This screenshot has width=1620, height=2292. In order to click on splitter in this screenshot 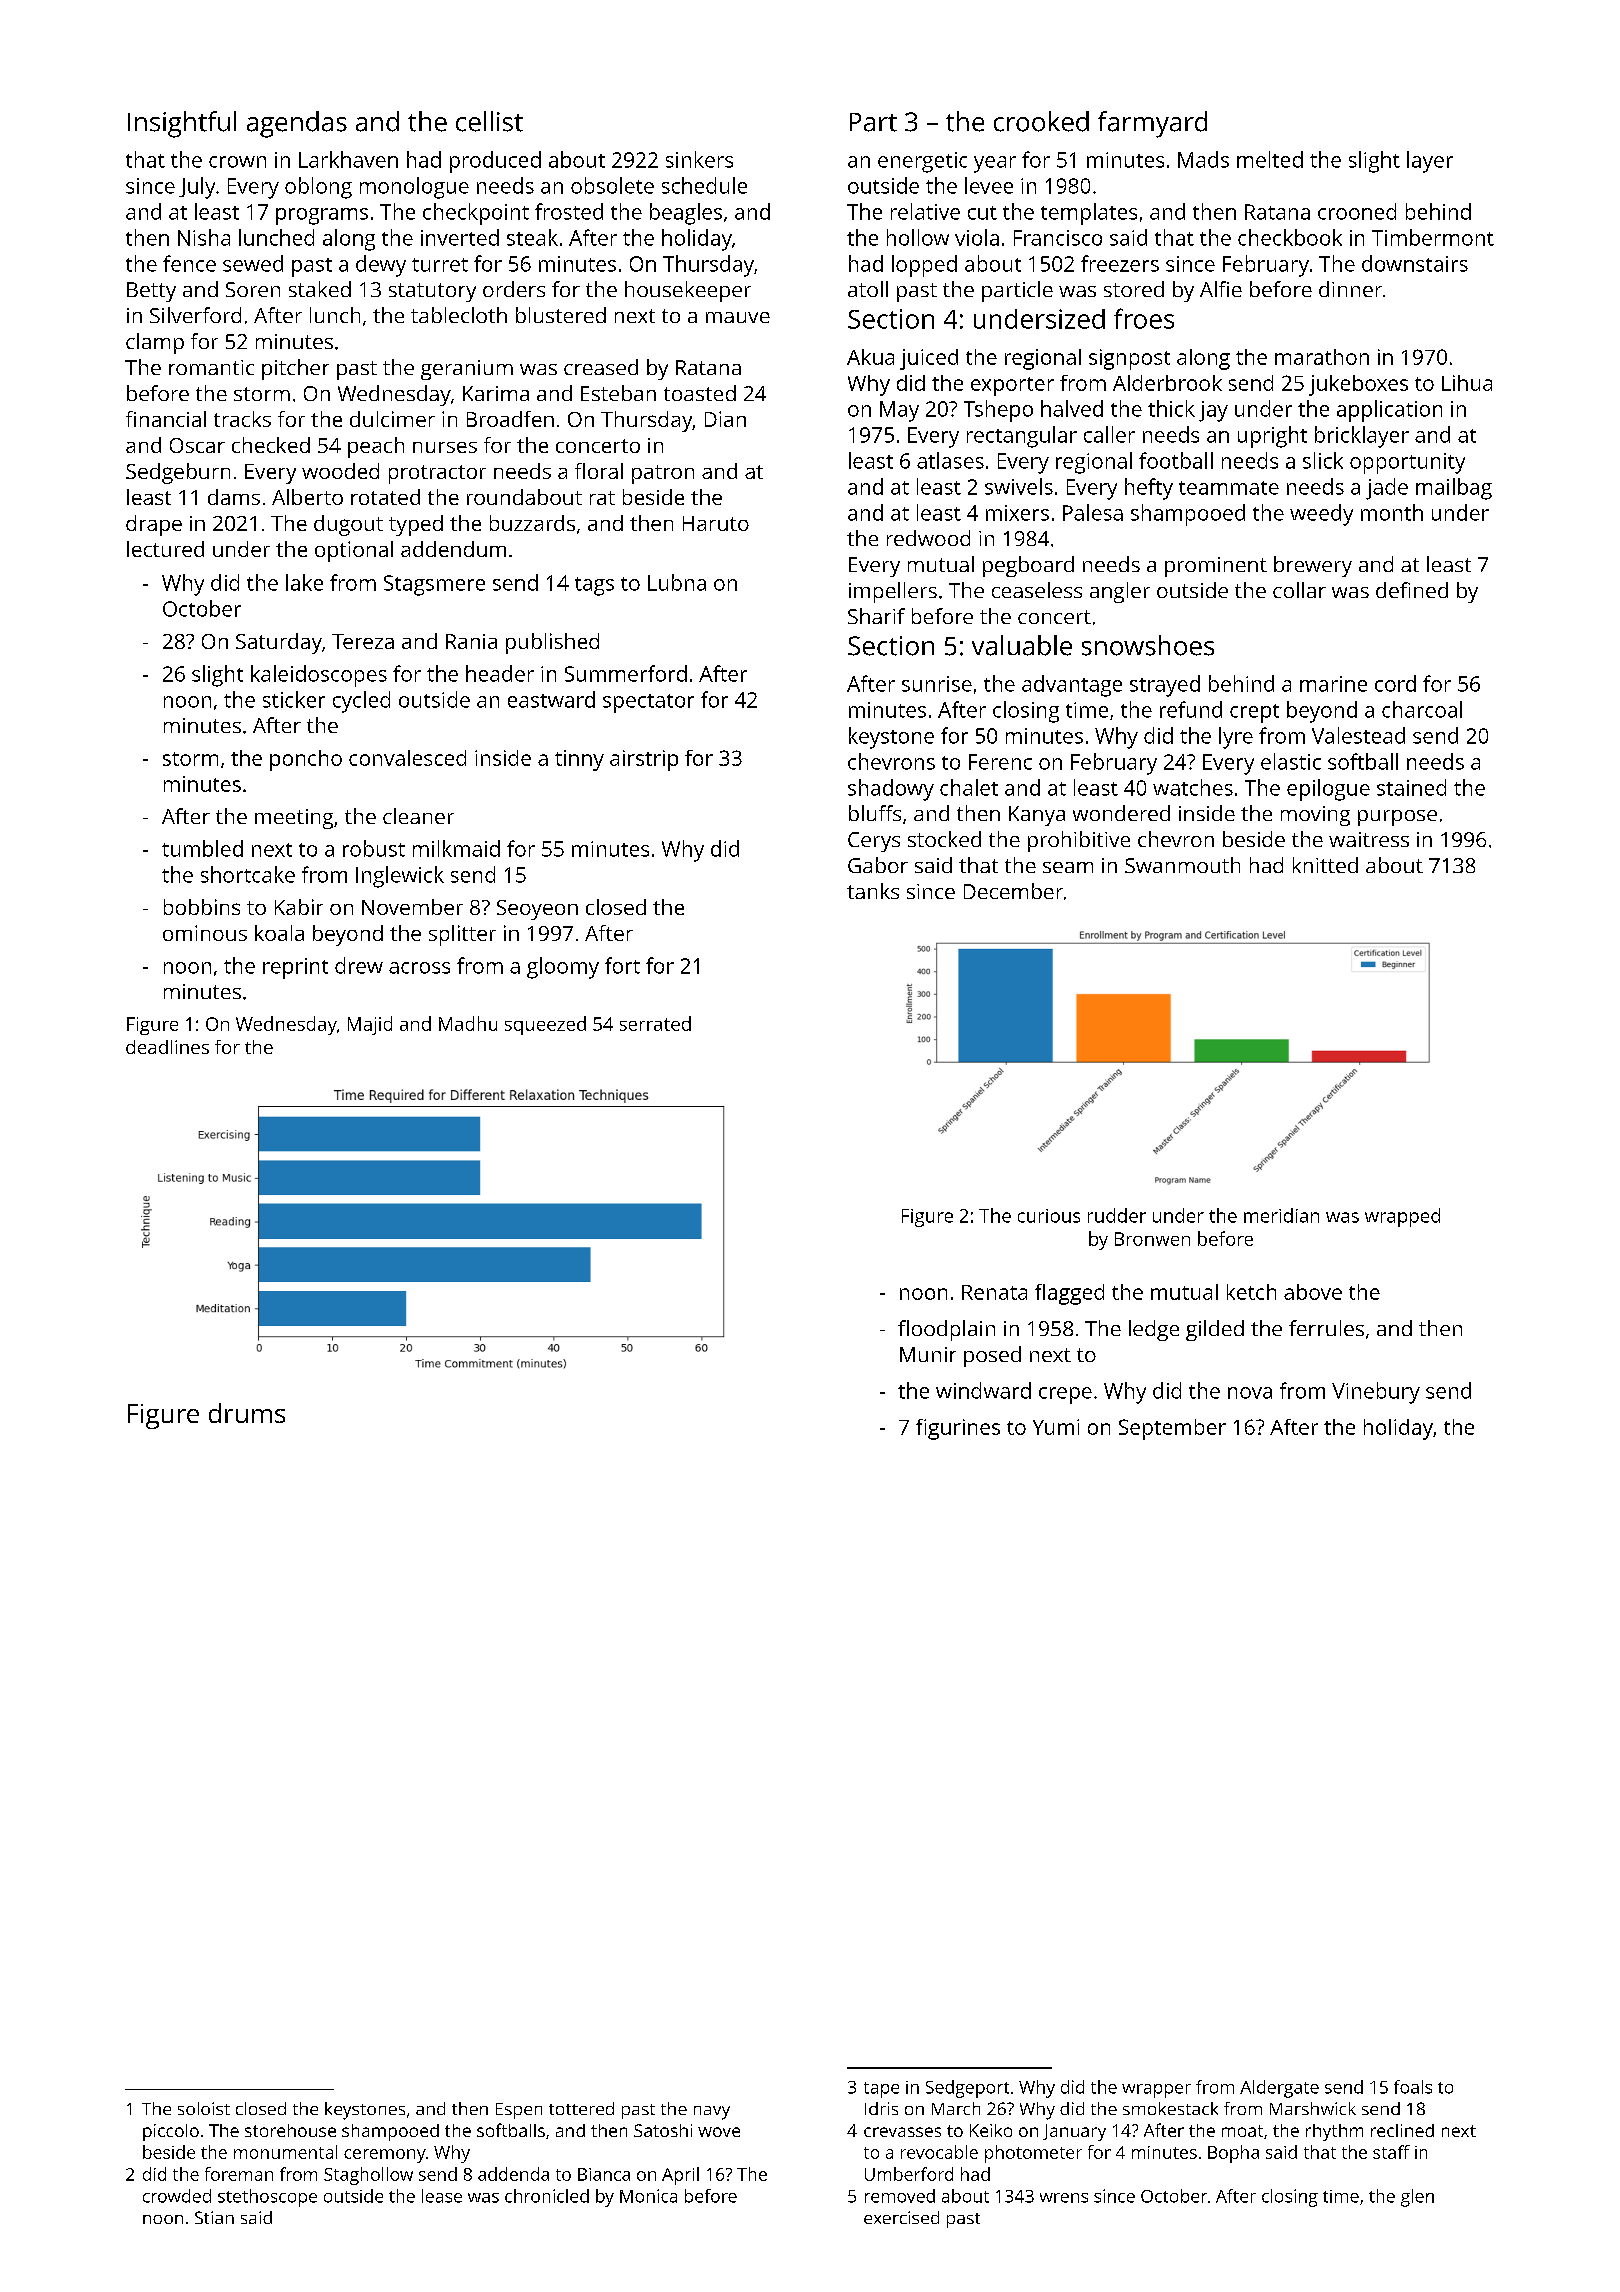, I will do `click(462, 935)`.
